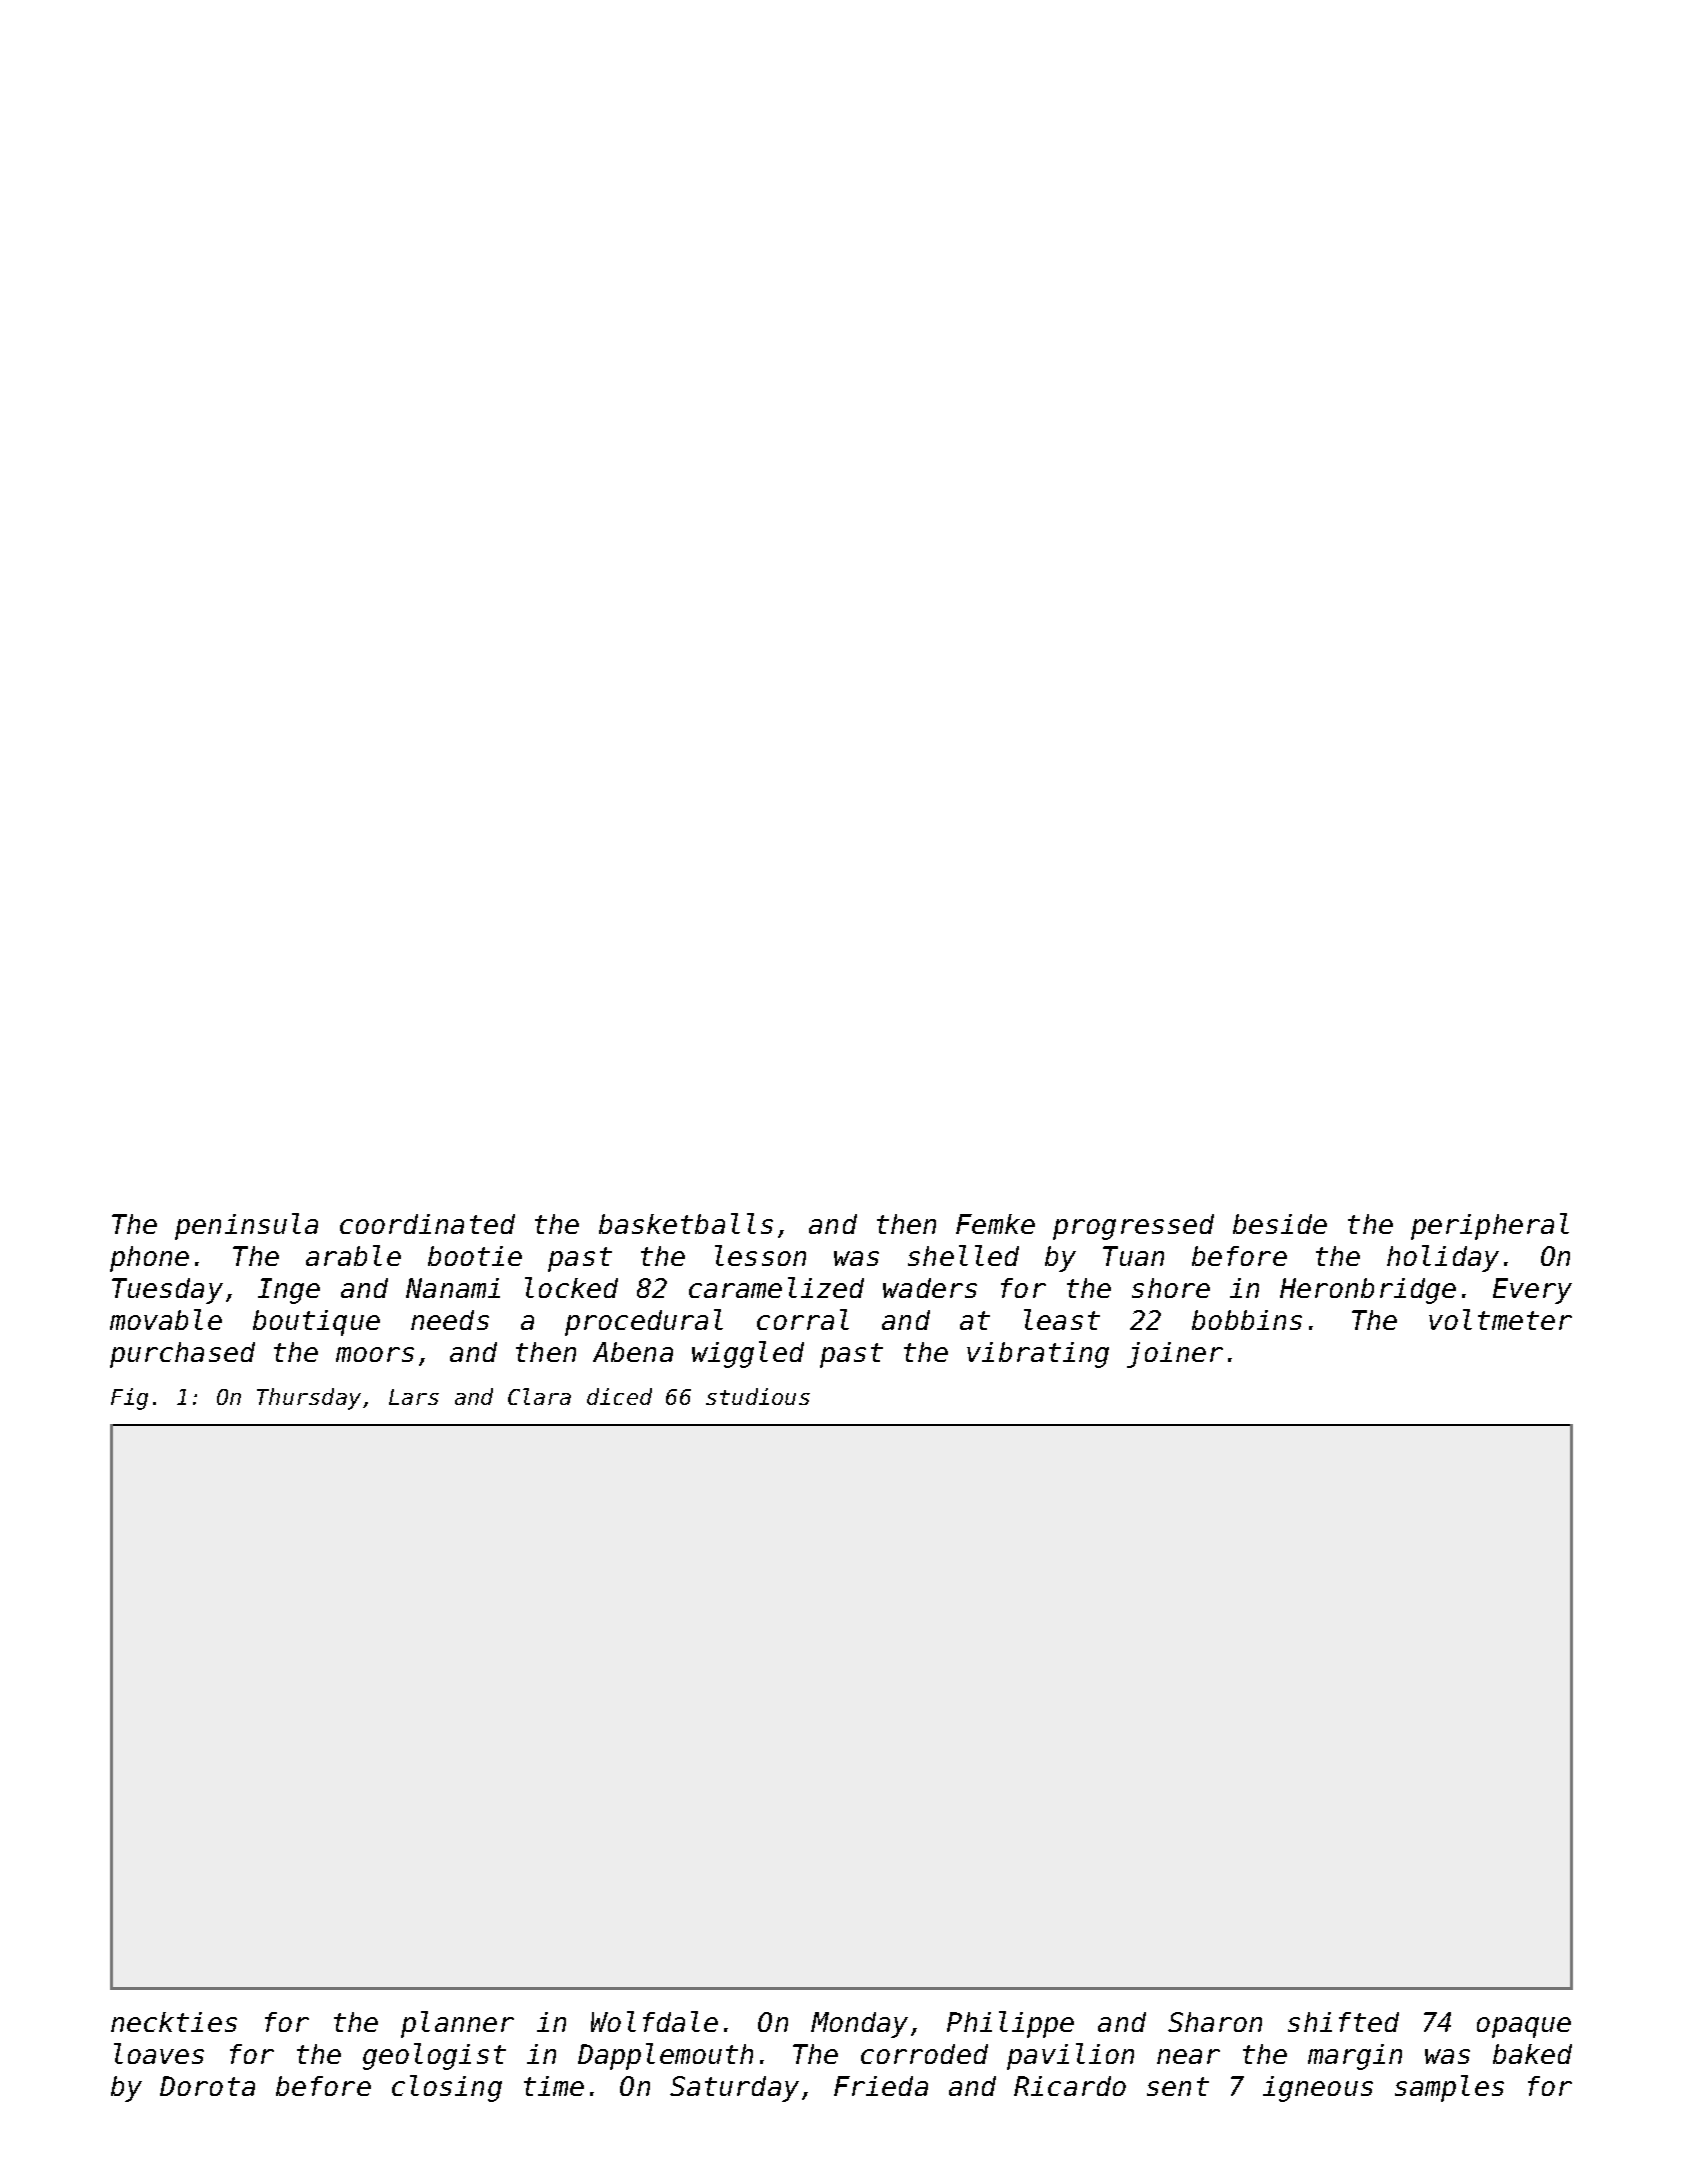  I want to click on lesson, so click(760, 1255).
